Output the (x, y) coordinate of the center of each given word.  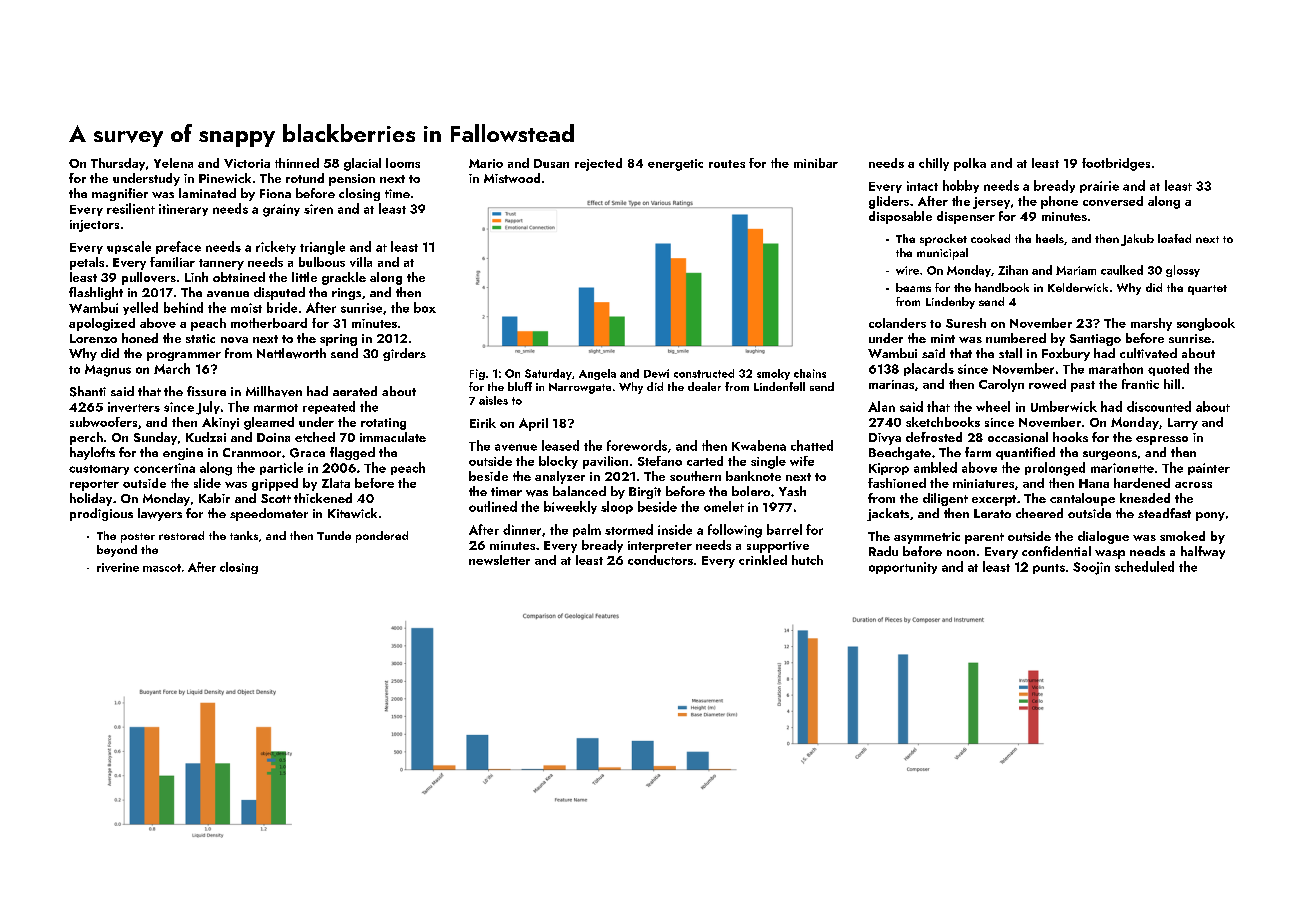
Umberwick (1064, 406)
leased (560, 445)
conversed (1113, 201)
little (304, 277)
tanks (244, 535)
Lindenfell (779, 386)
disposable (900, 217)
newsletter (499, 560)
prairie (1099, 187)
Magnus (108, 370)
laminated (207, 193)
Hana (1094, 483)
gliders (889, 202)
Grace (307, 453)
